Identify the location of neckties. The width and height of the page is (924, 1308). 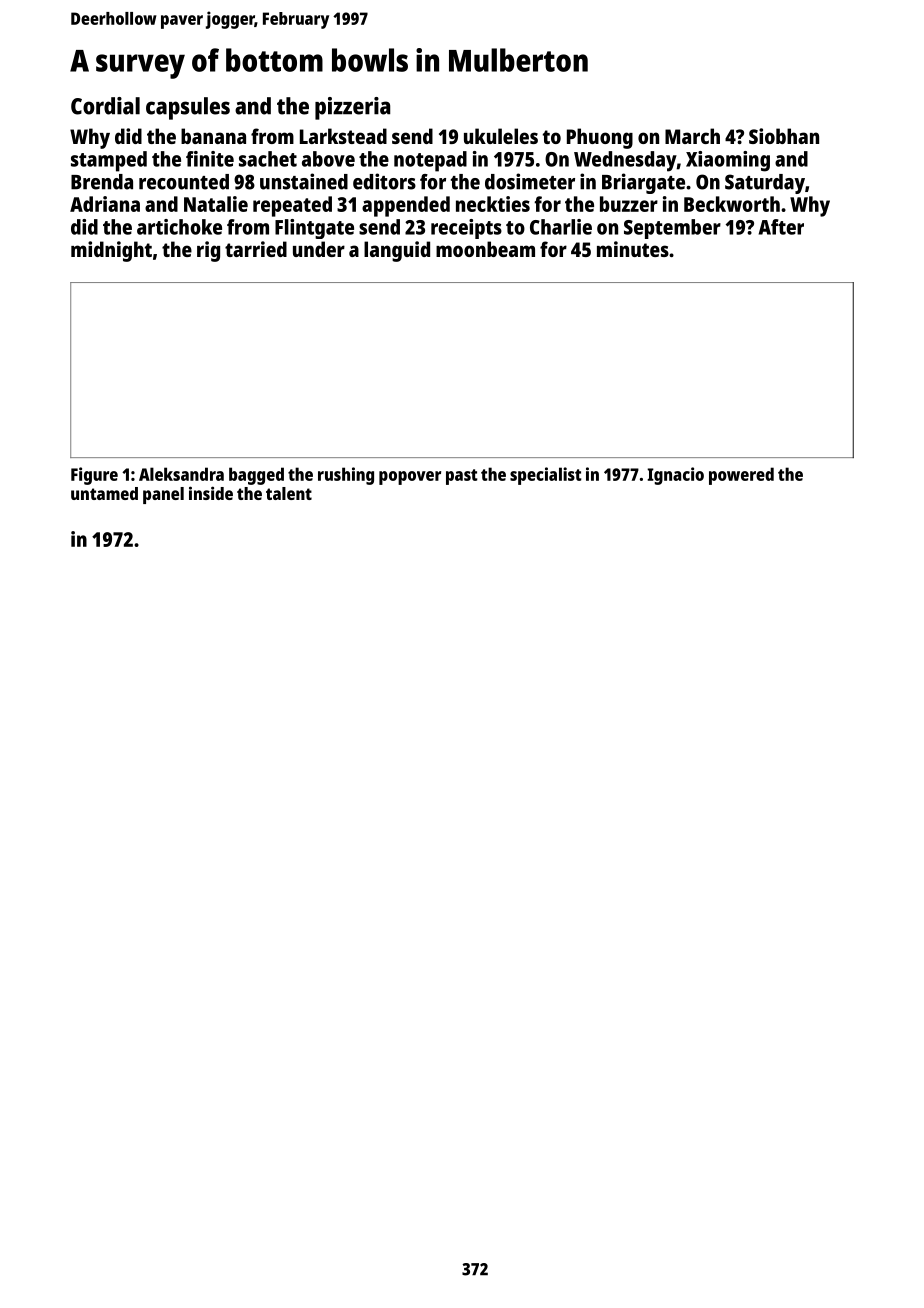
(493, 204).
